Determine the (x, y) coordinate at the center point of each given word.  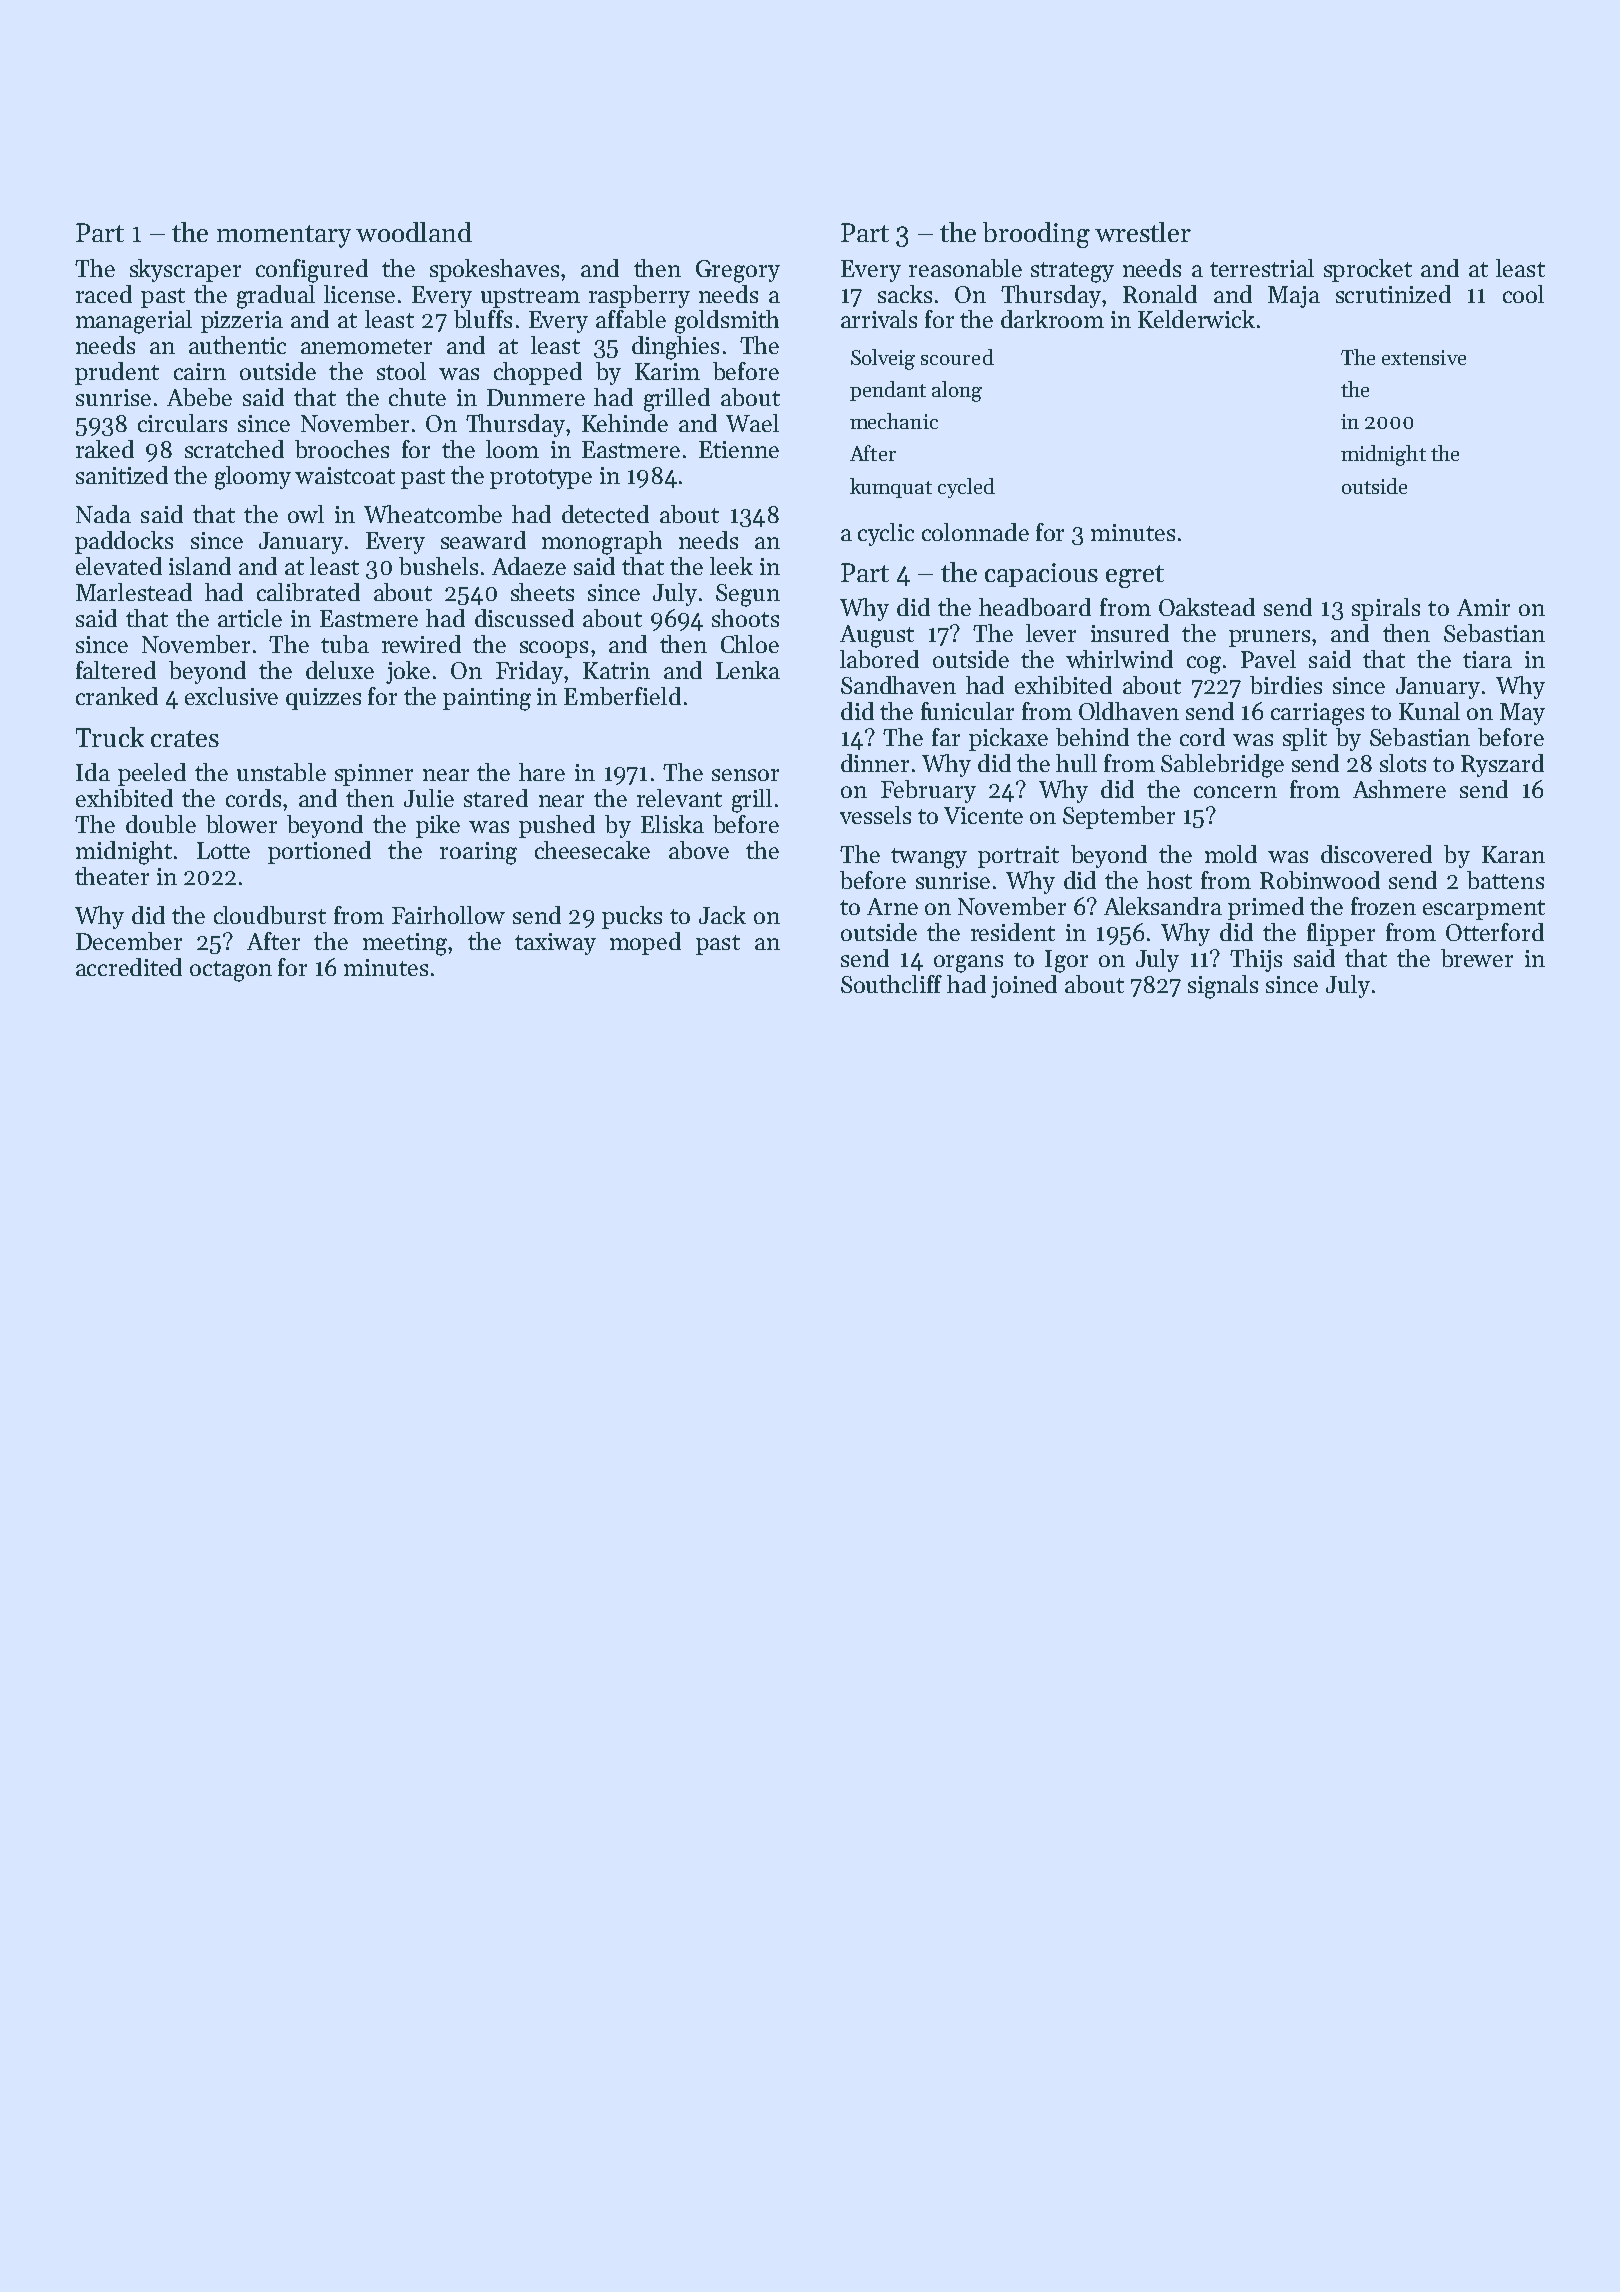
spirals (1386, 609)
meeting (405, 944)
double (161, 824)
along (957, 391)
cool (1523, 294)
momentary (284, 236)
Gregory (738, 271)
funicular (967, 711)
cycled (966, 488)
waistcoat (345, 475)
